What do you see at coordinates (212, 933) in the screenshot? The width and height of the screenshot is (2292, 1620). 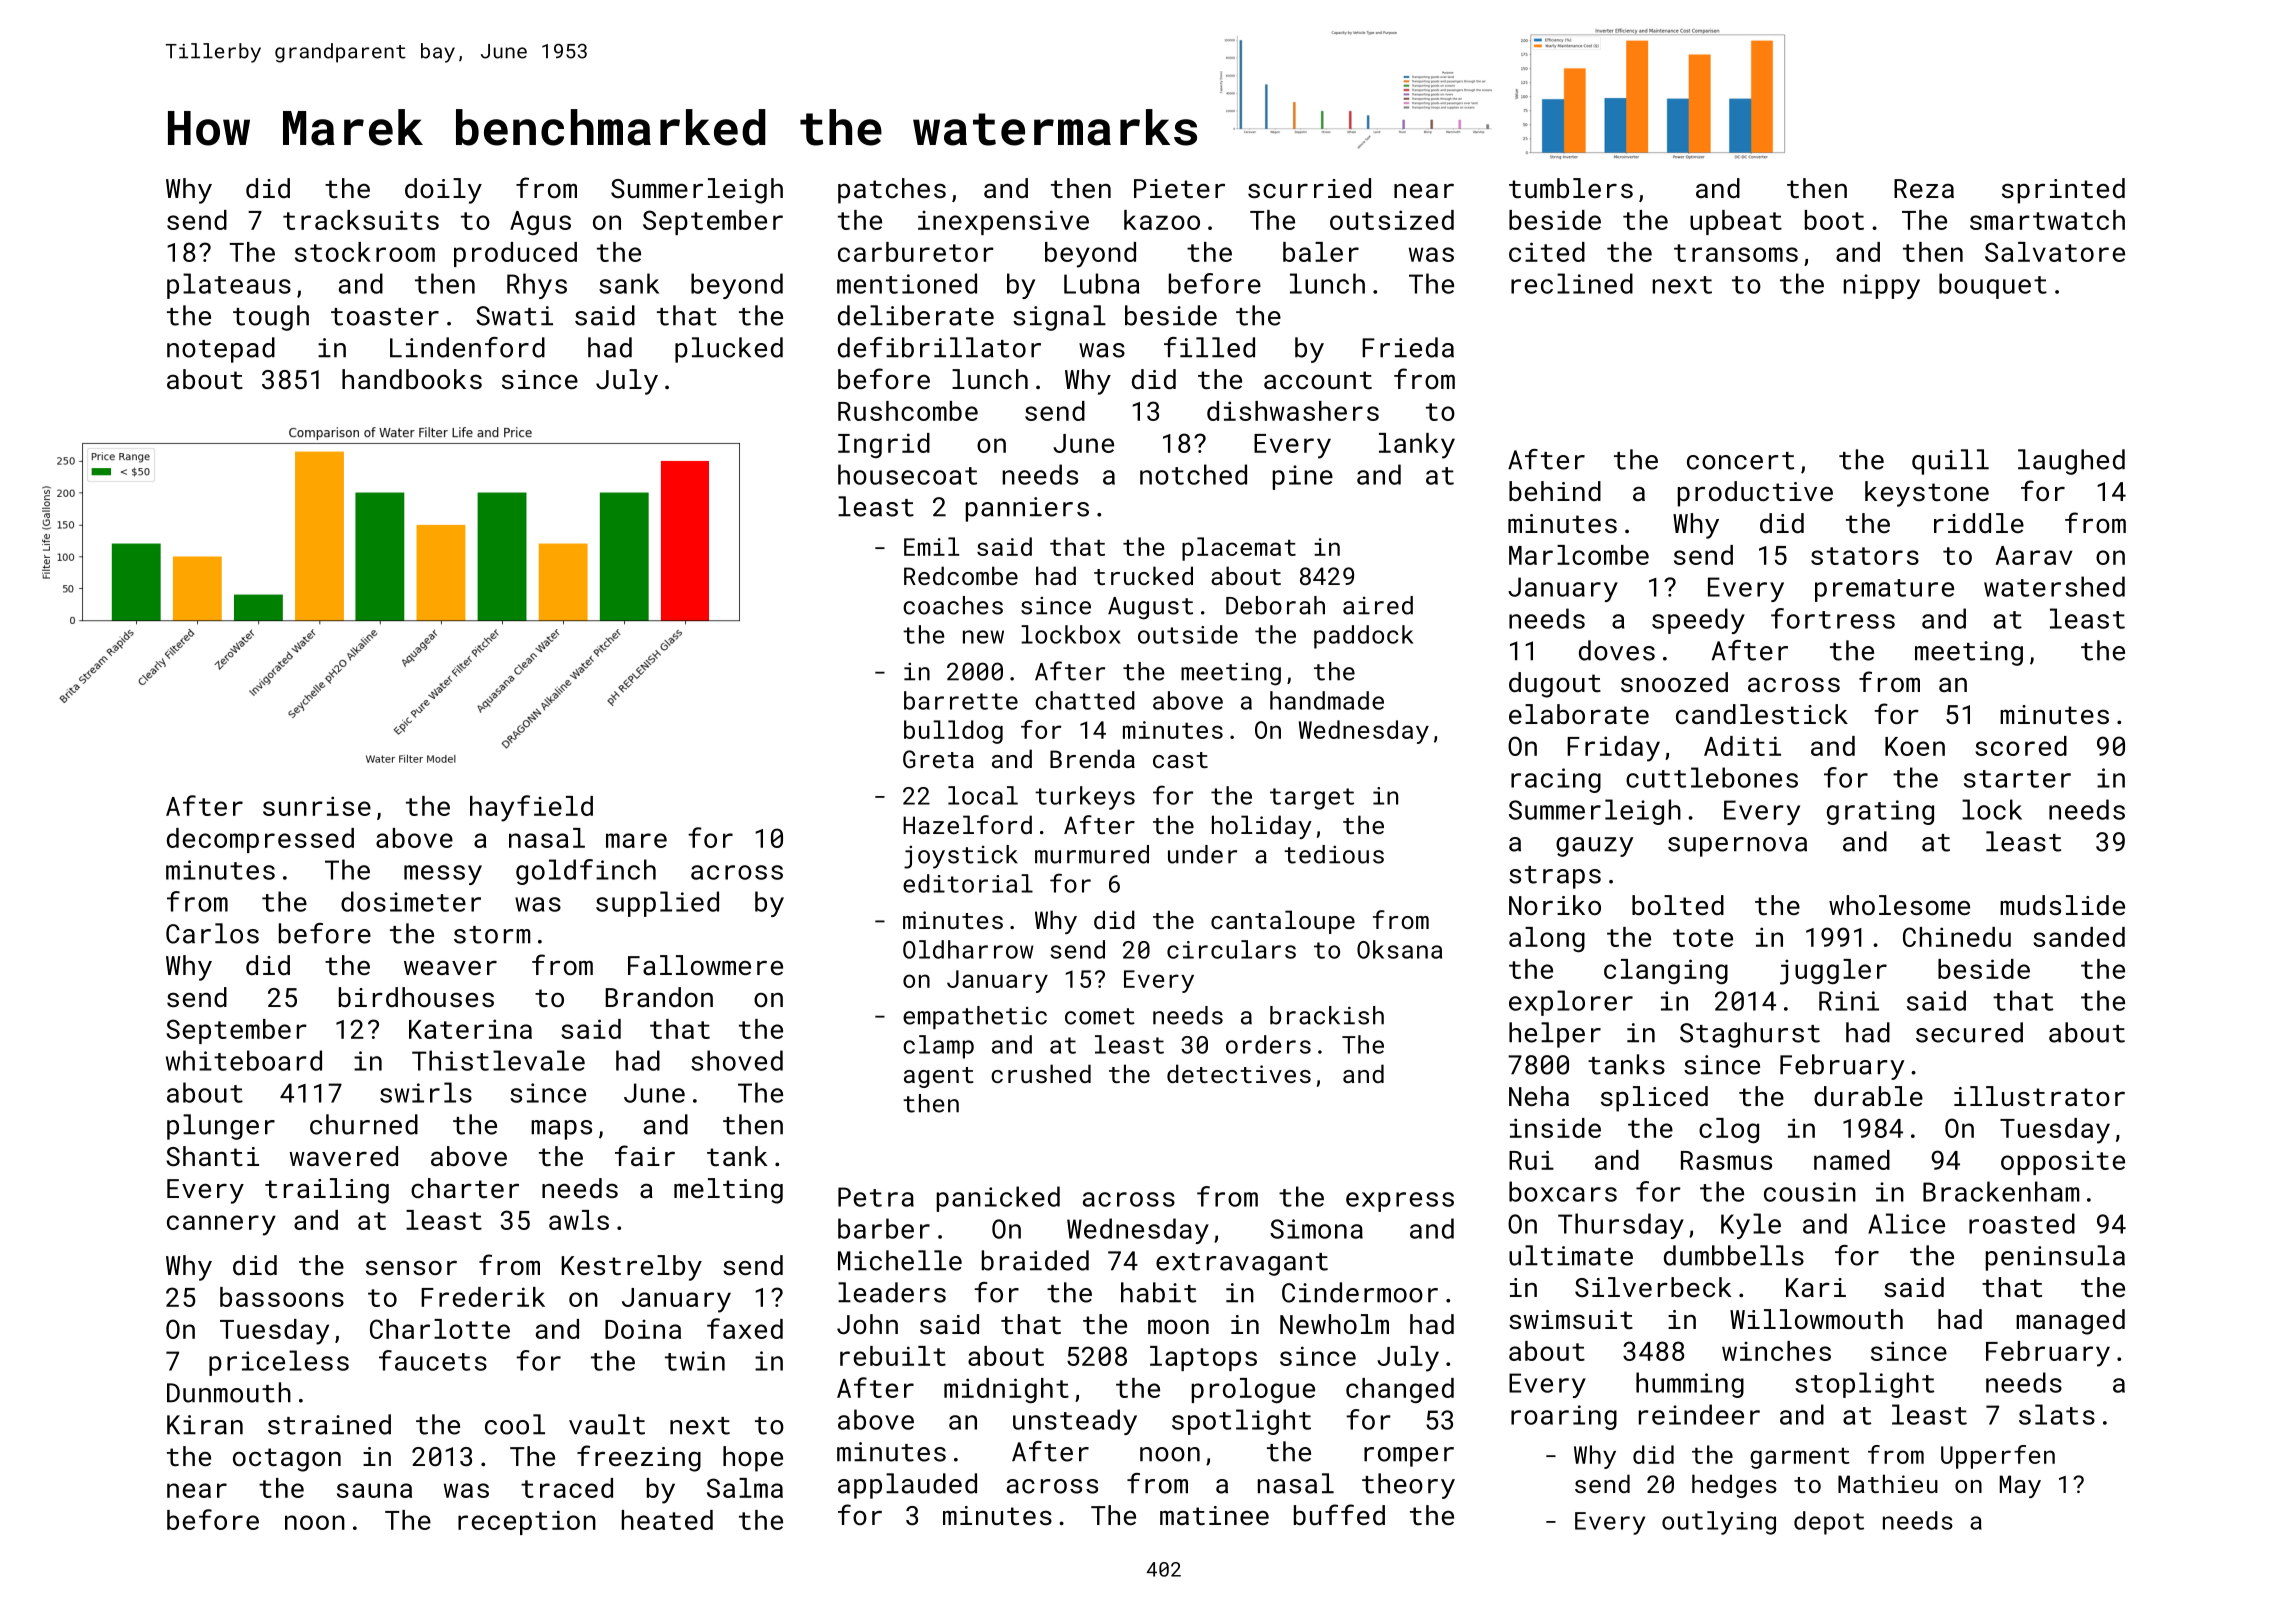 I see `Carlos` at bounding box center [212, 933].
